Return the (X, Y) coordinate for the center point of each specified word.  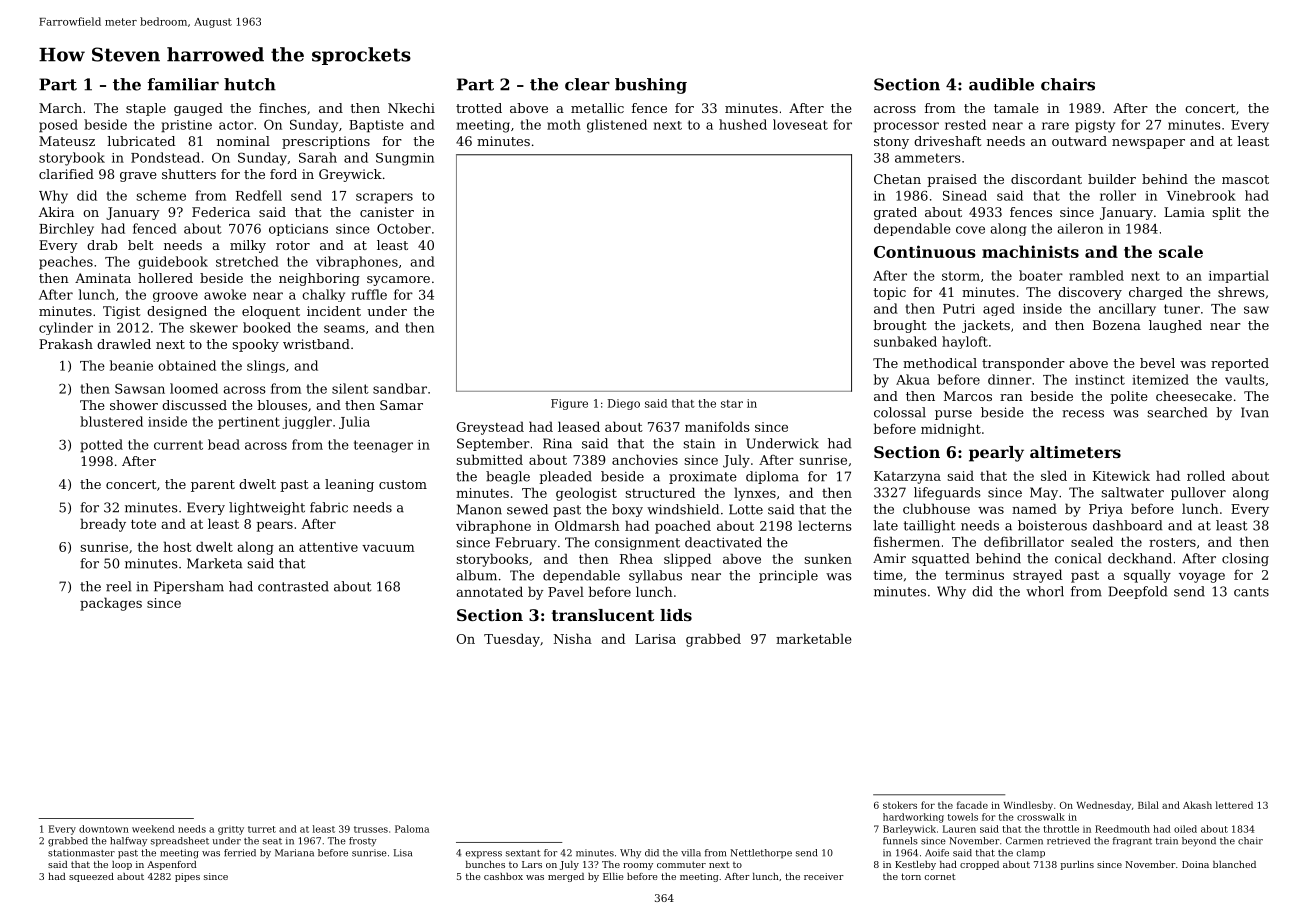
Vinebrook (1201, 195)
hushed (743, 124)
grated (895, 213)
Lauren (959, 829)
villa (691, 853)
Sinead (965, 195)
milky (248, 246)
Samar (401, 405)
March (60, 108)
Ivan (1255, 412)
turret (262, 829)
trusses (371, 829)
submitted (489, 459)
